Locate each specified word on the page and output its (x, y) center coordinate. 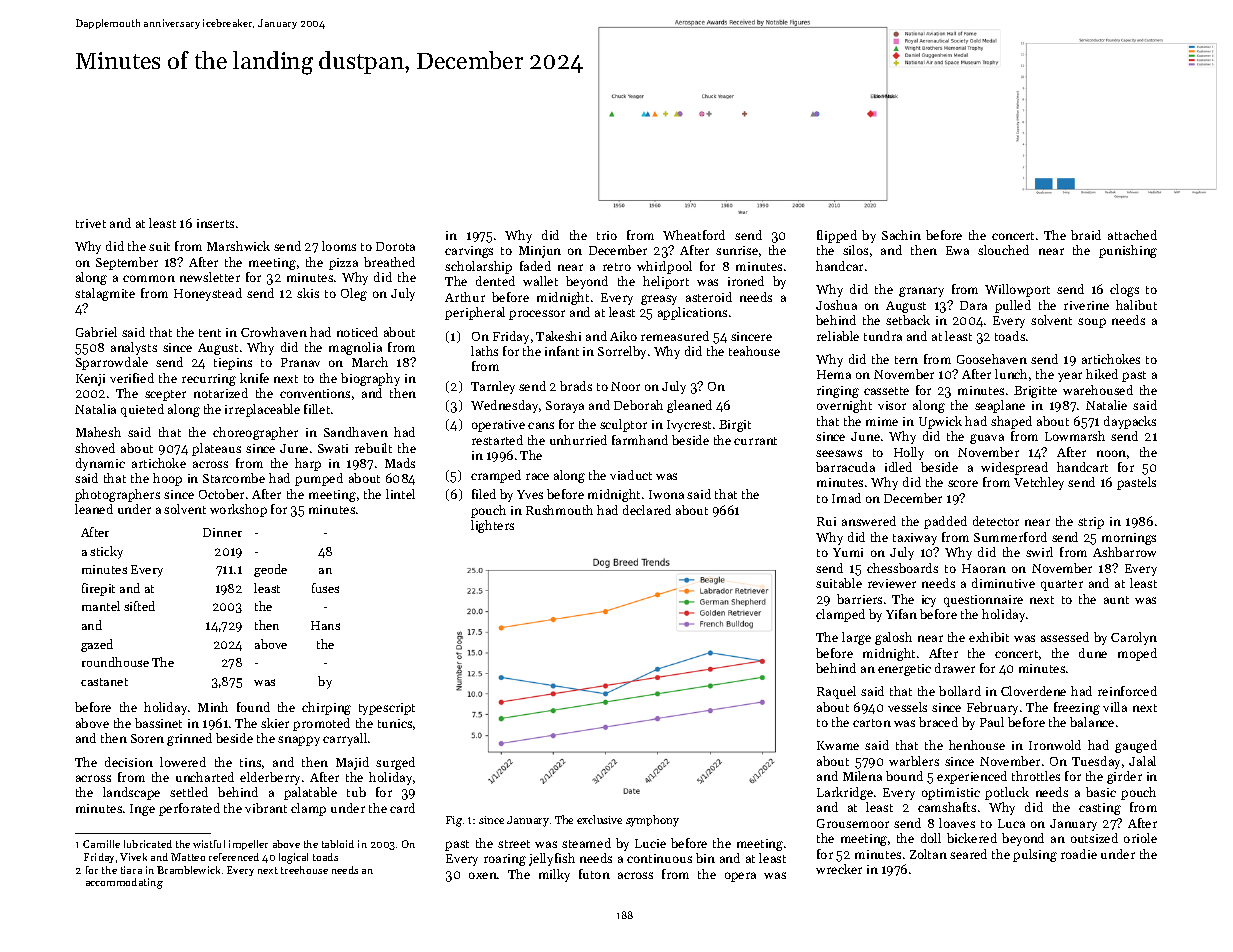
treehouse (304, 870)
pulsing (1035, 855)
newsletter (210, 277)
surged (395, 763)
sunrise (737, 250)
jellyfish (552, 859)
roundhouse (115, 662)
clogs (1124, 290)
